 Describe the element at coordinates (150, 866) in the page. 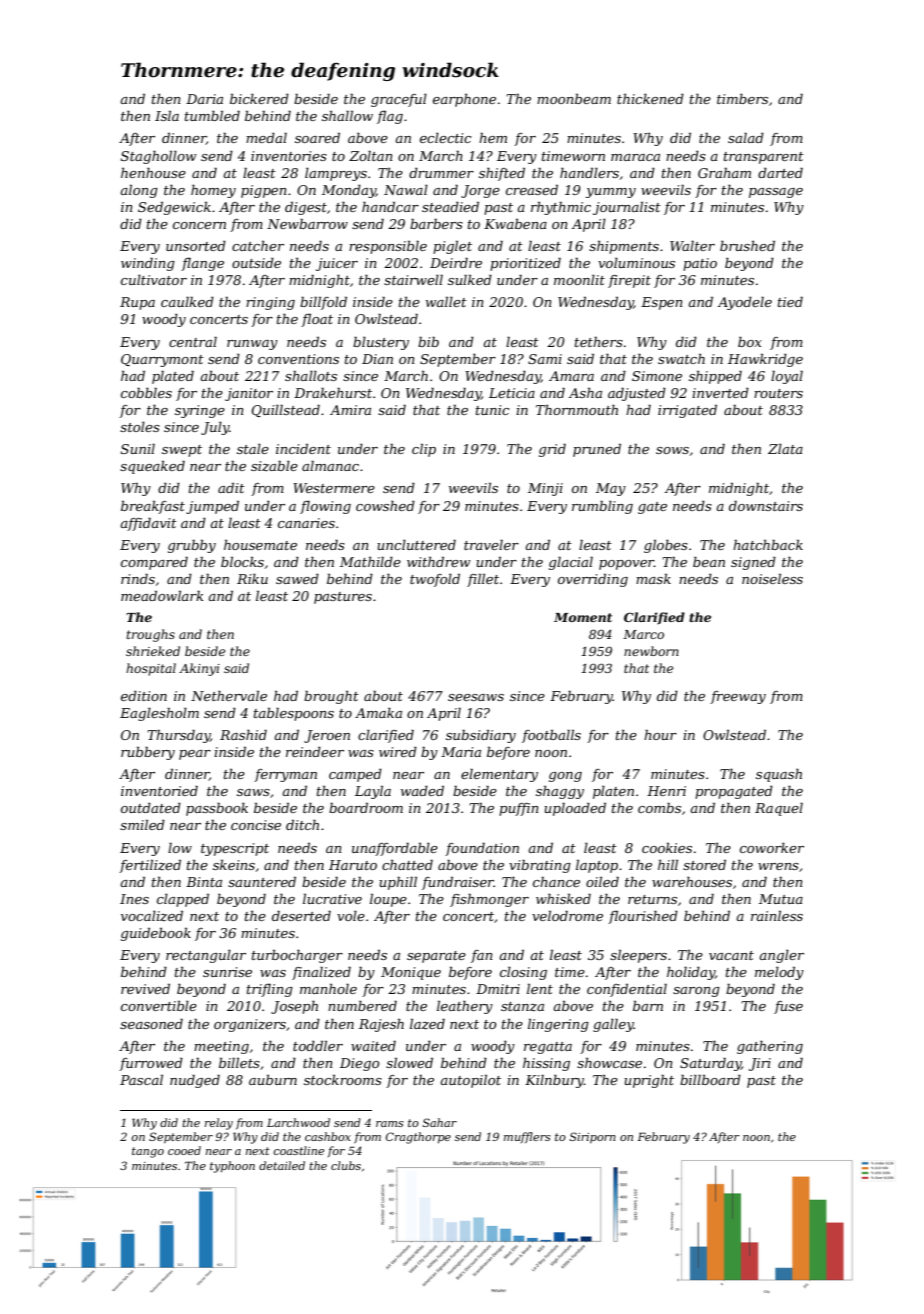

I see `fertilized` at that location.
